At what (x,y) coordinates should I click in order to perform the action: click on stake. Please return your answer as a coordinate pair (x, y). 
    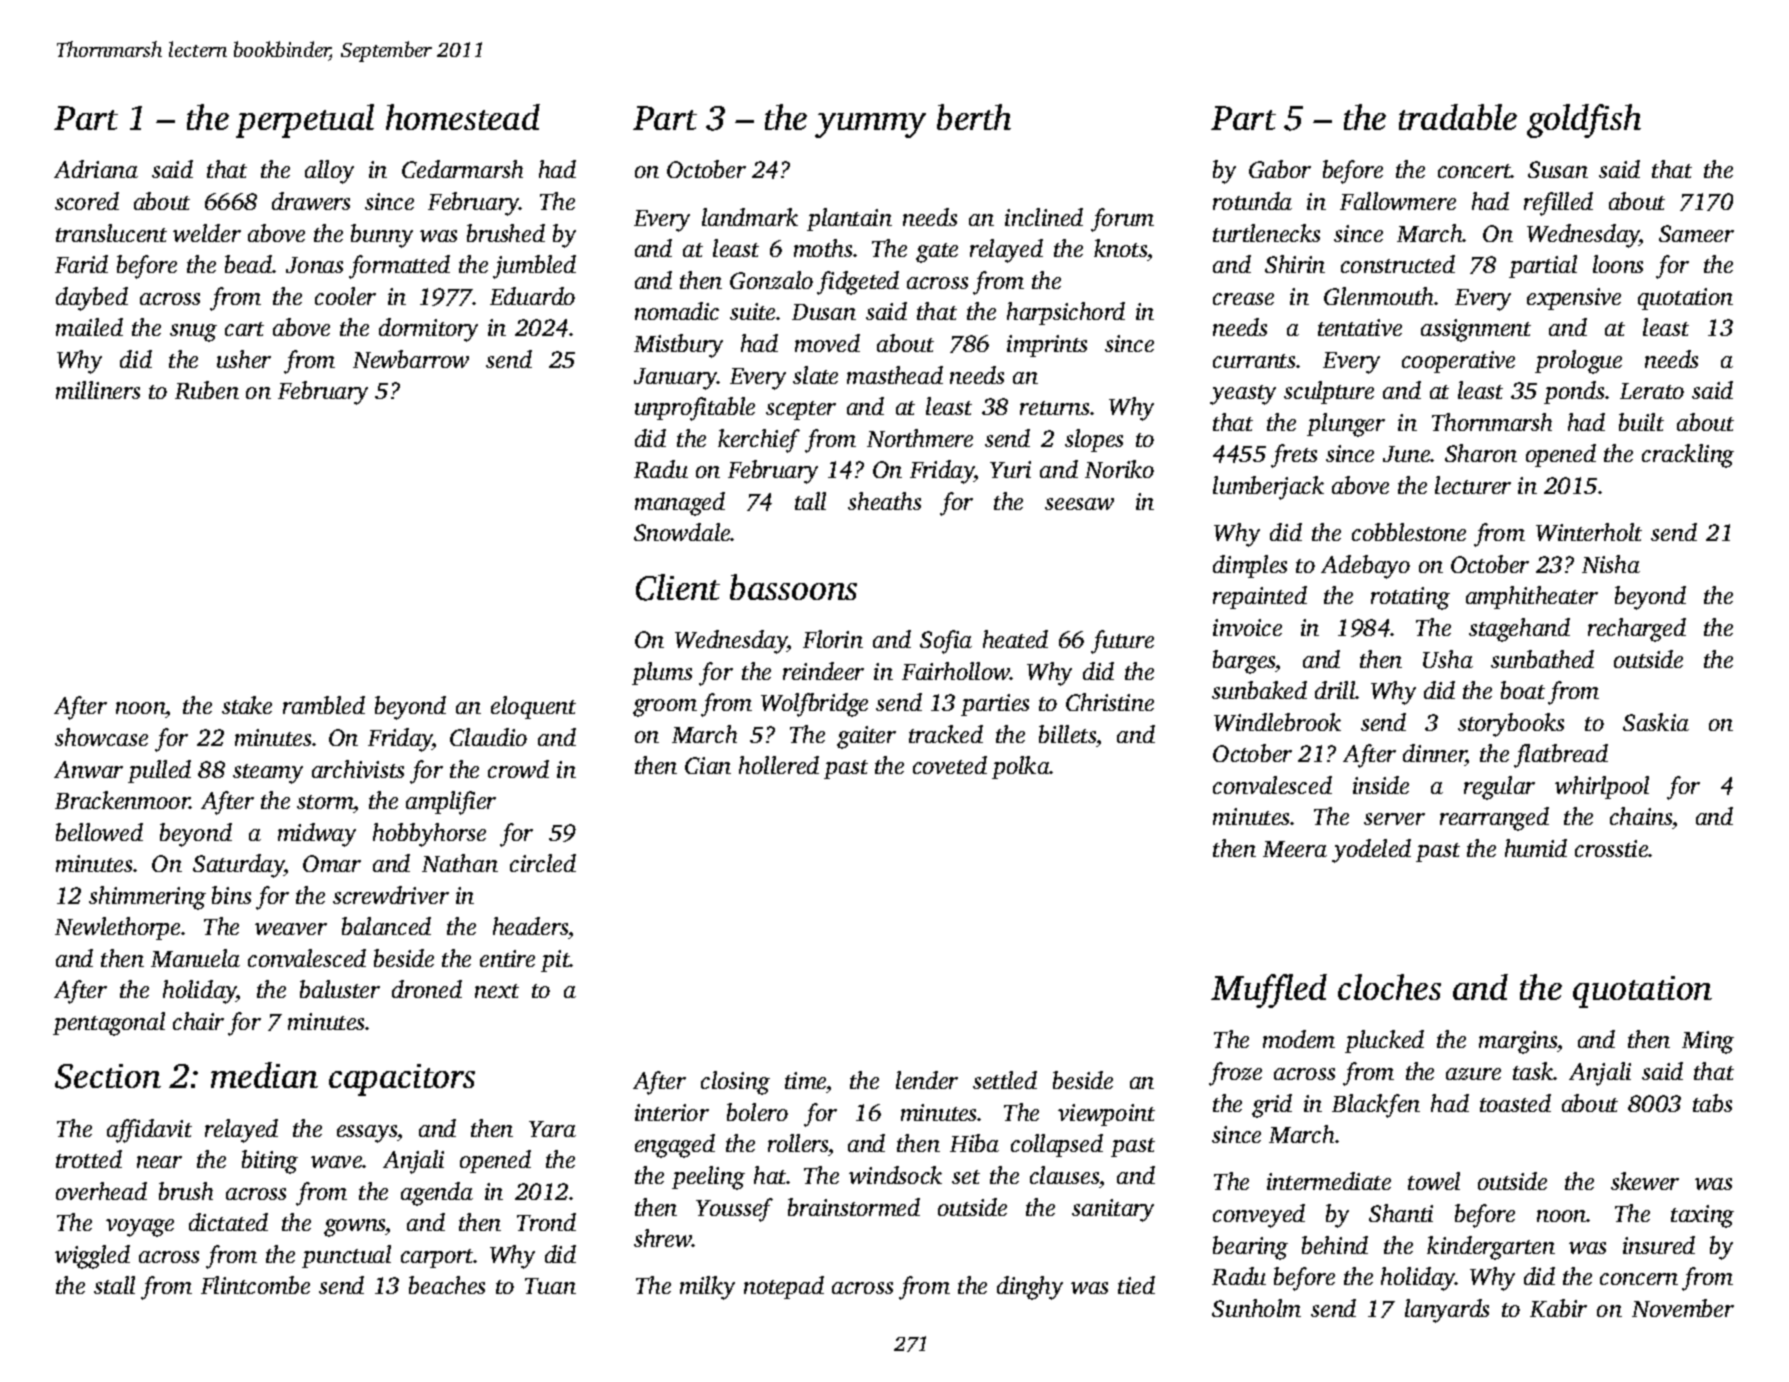
    Looking at the image, I should click on (247, 705).
